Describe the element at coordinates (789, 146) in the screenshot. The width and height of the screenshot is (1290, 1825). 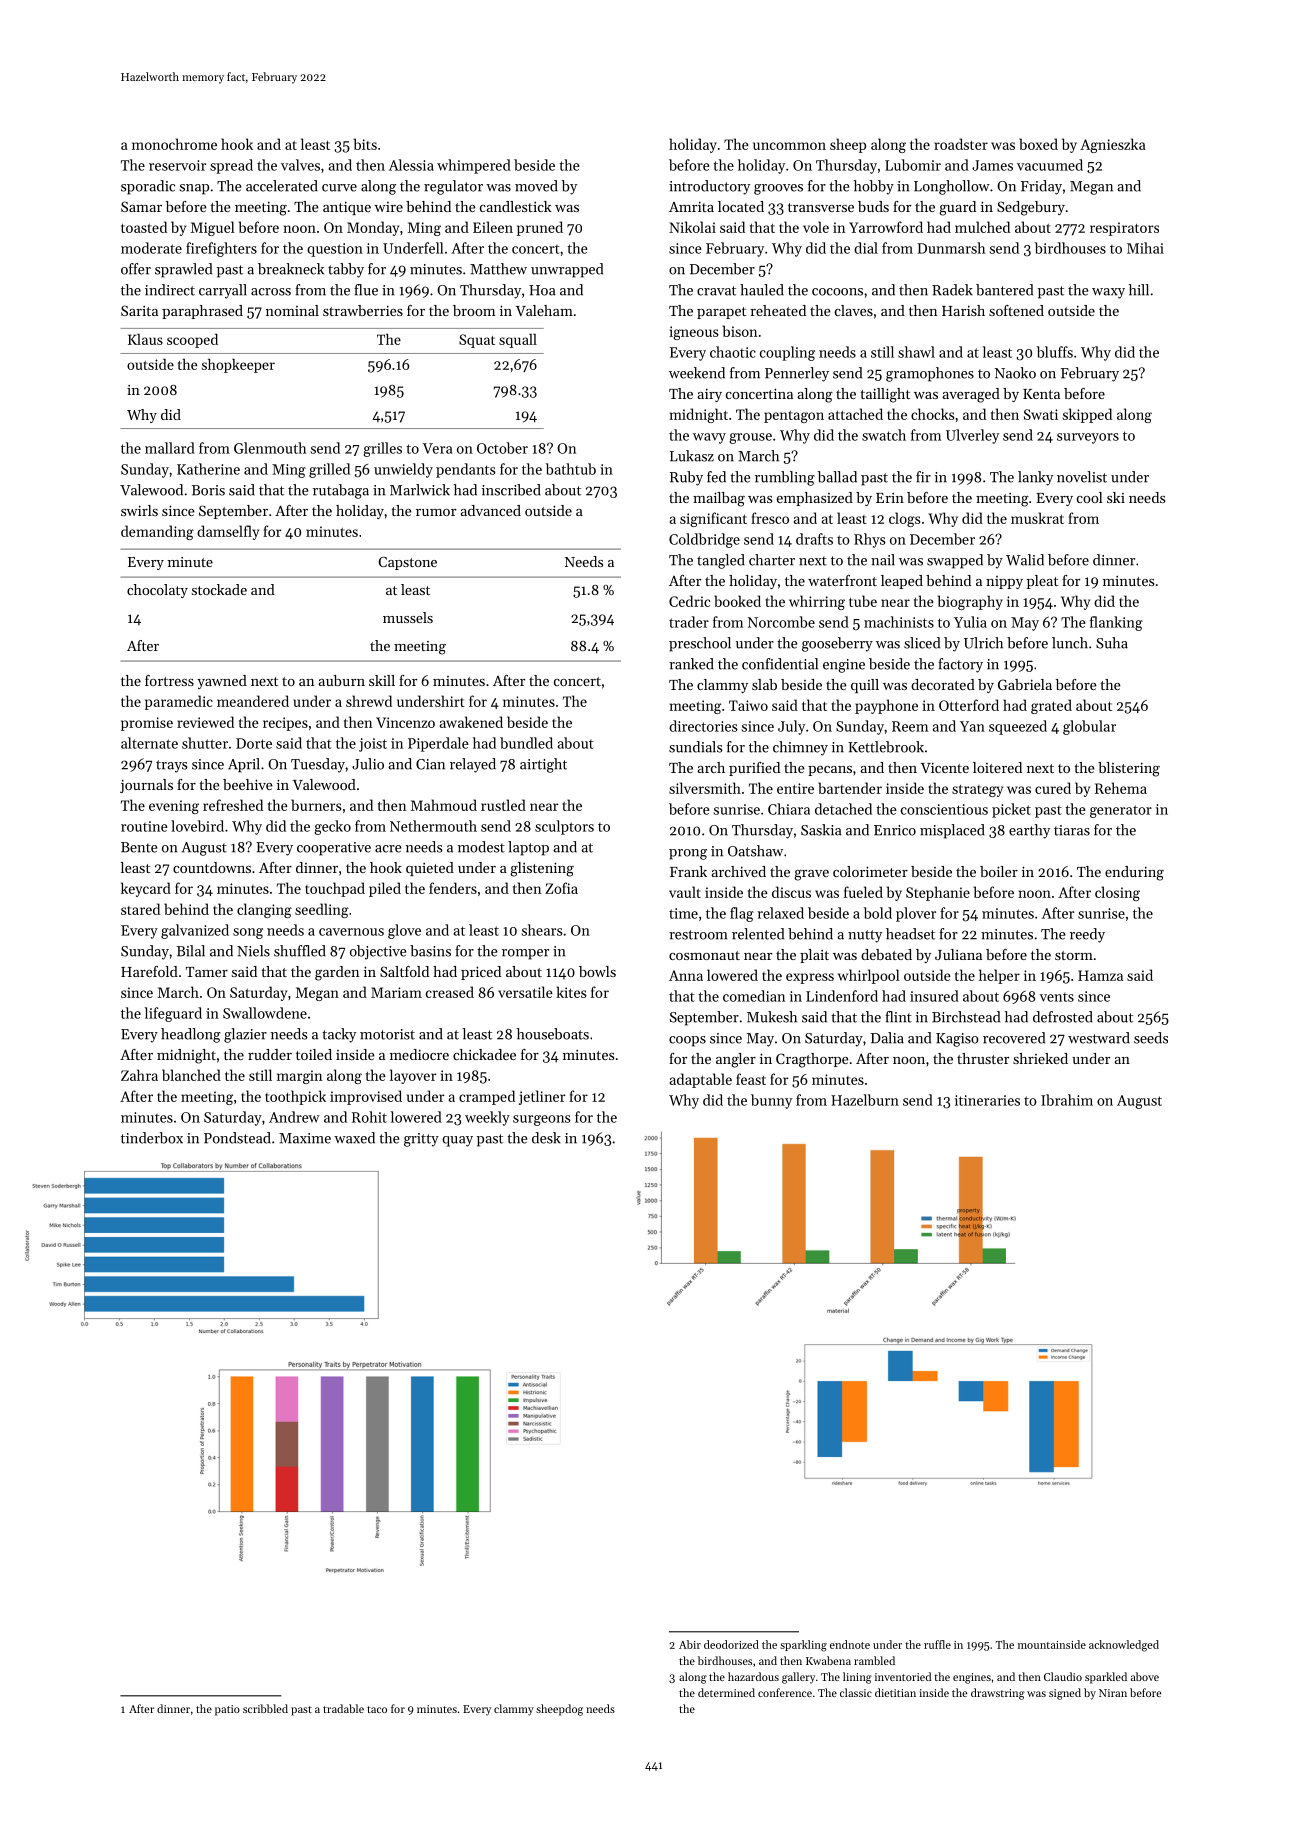
I see `uncommon` at that location.
